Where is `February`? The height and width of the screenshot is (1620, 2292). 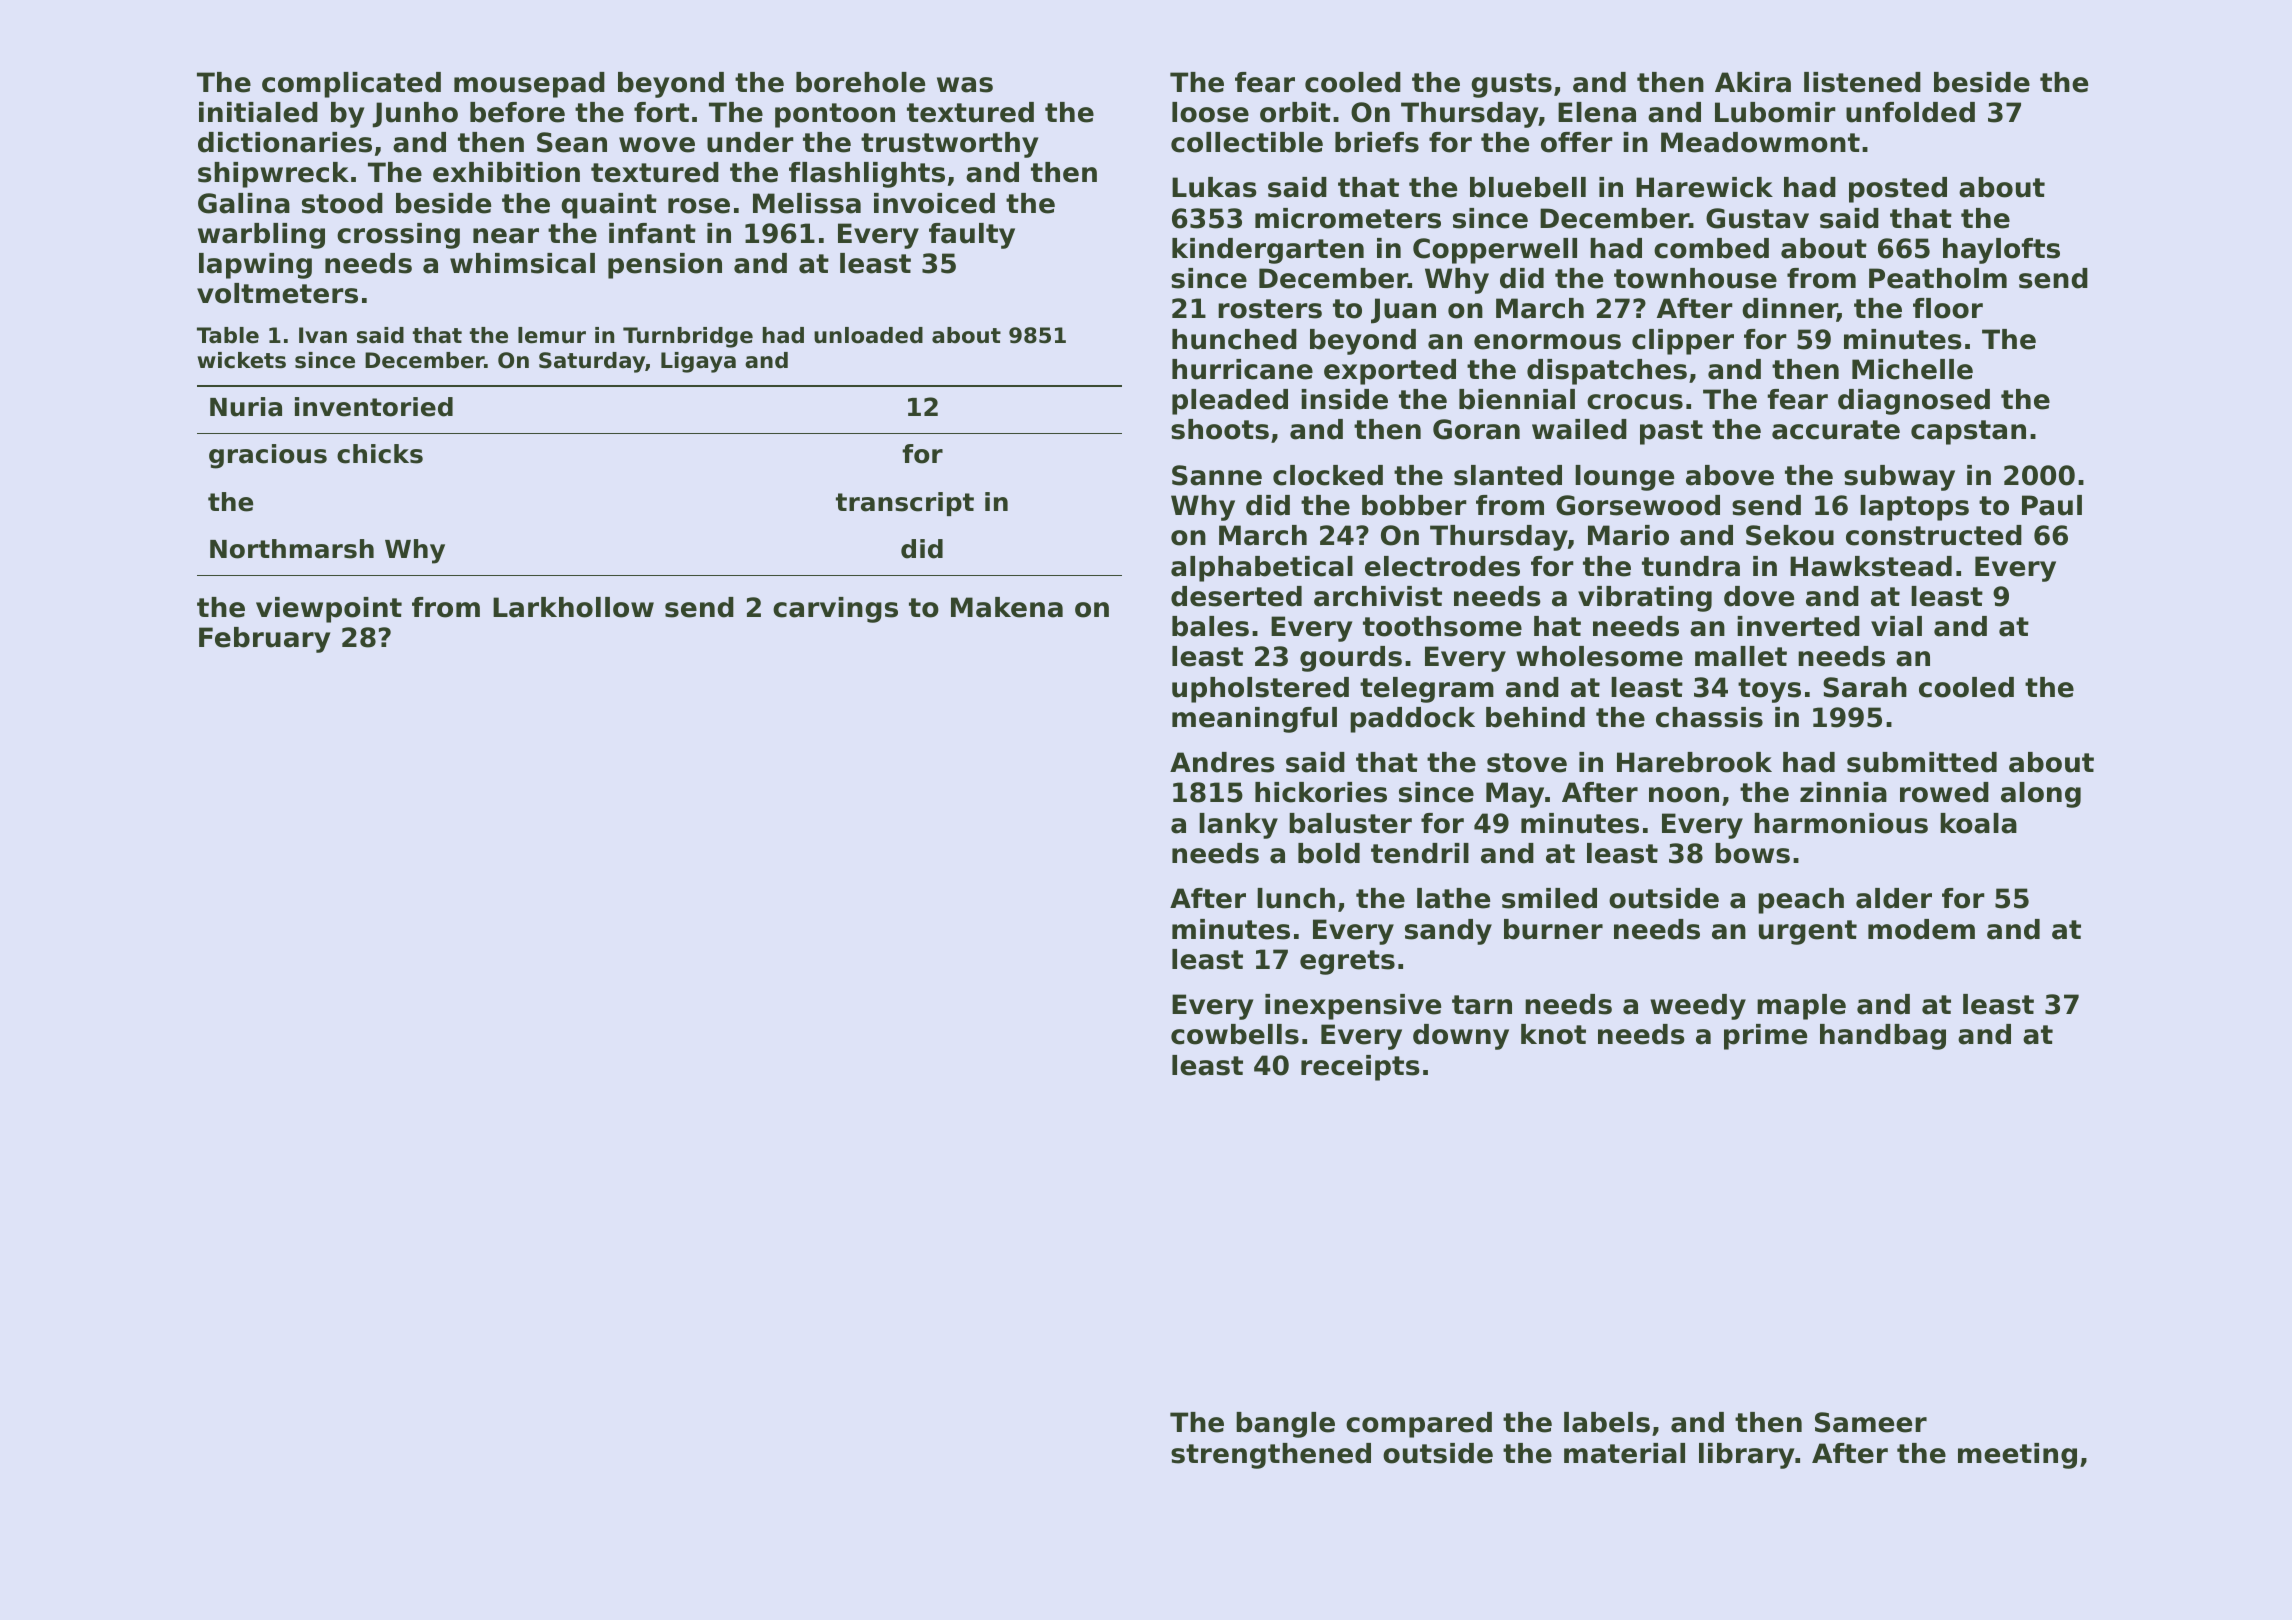 February is located at coordinates (264, 640).
